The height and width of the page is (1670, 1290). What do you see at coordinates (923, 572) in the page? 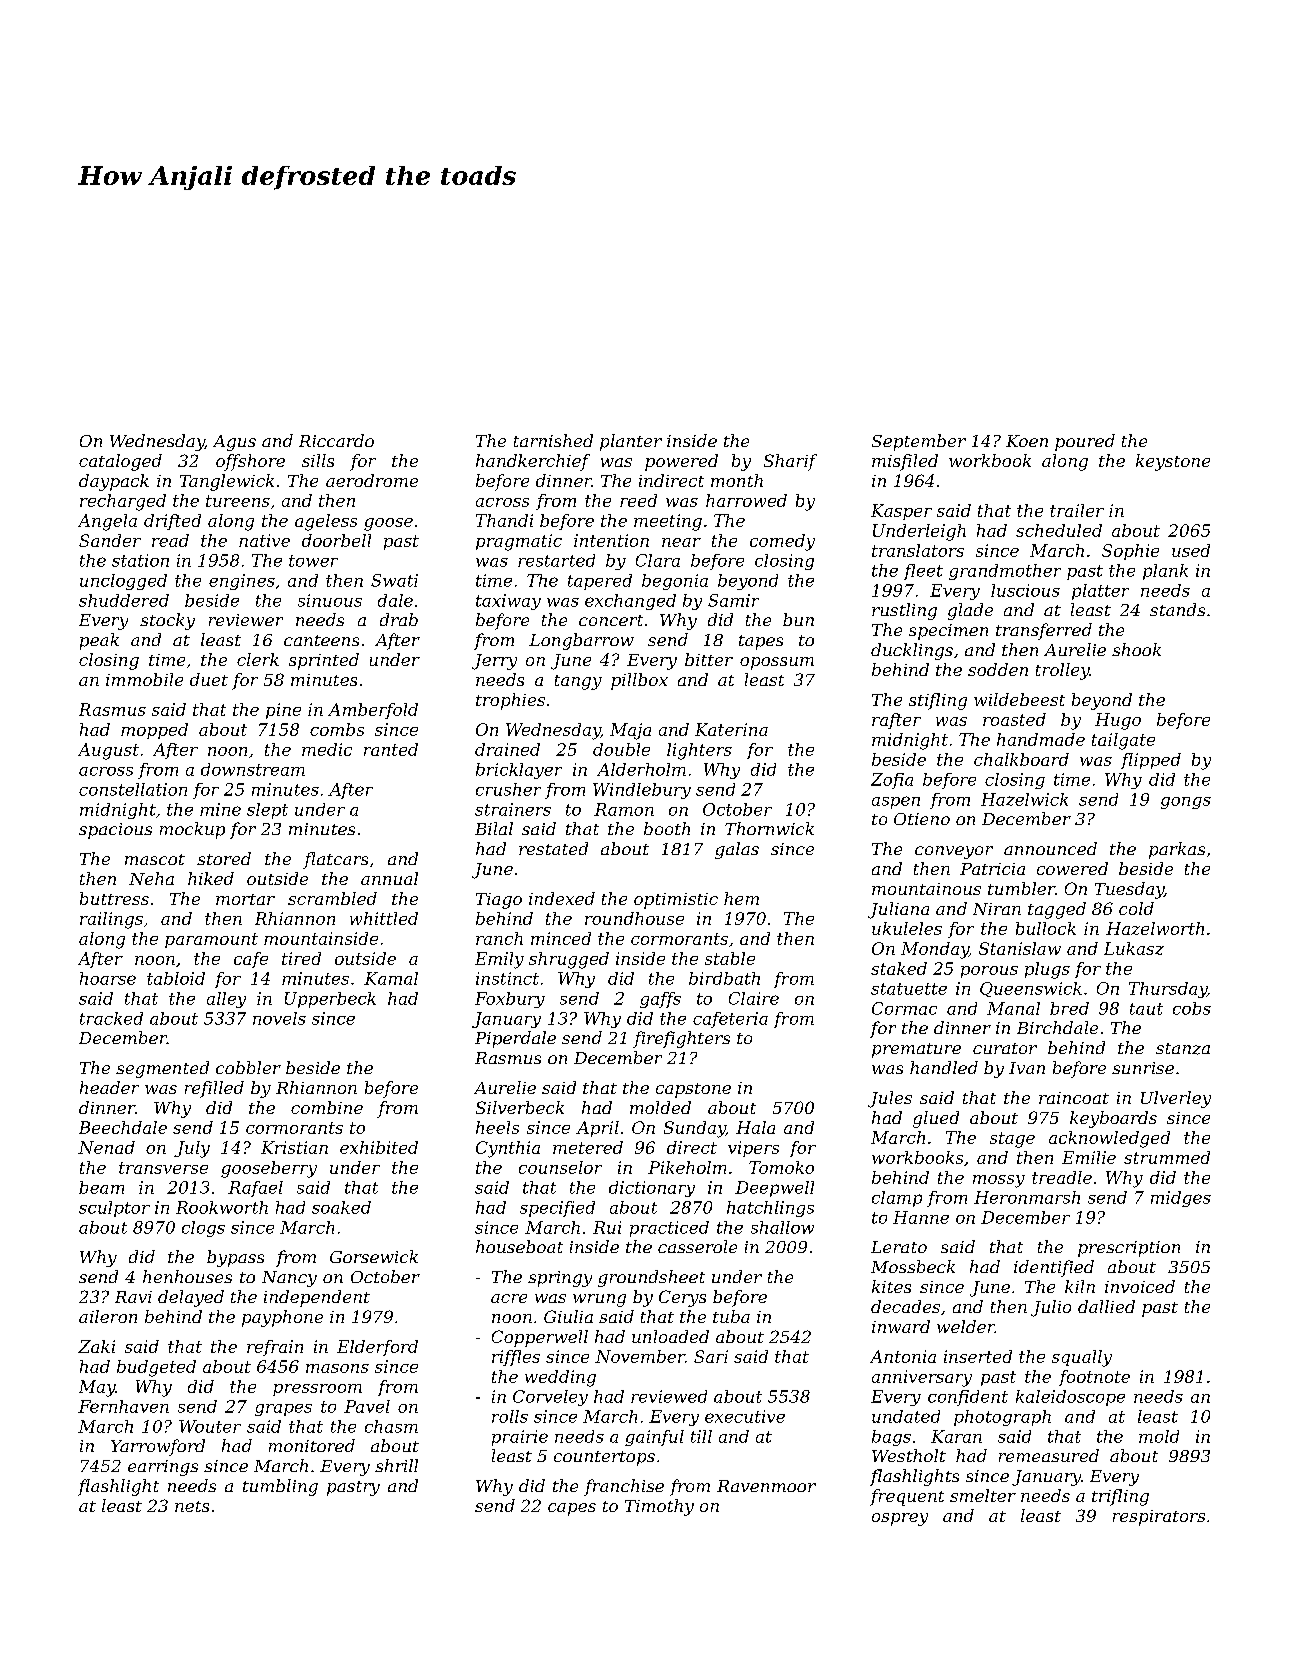
I see `fleet` at bounding box center [923, 572].
